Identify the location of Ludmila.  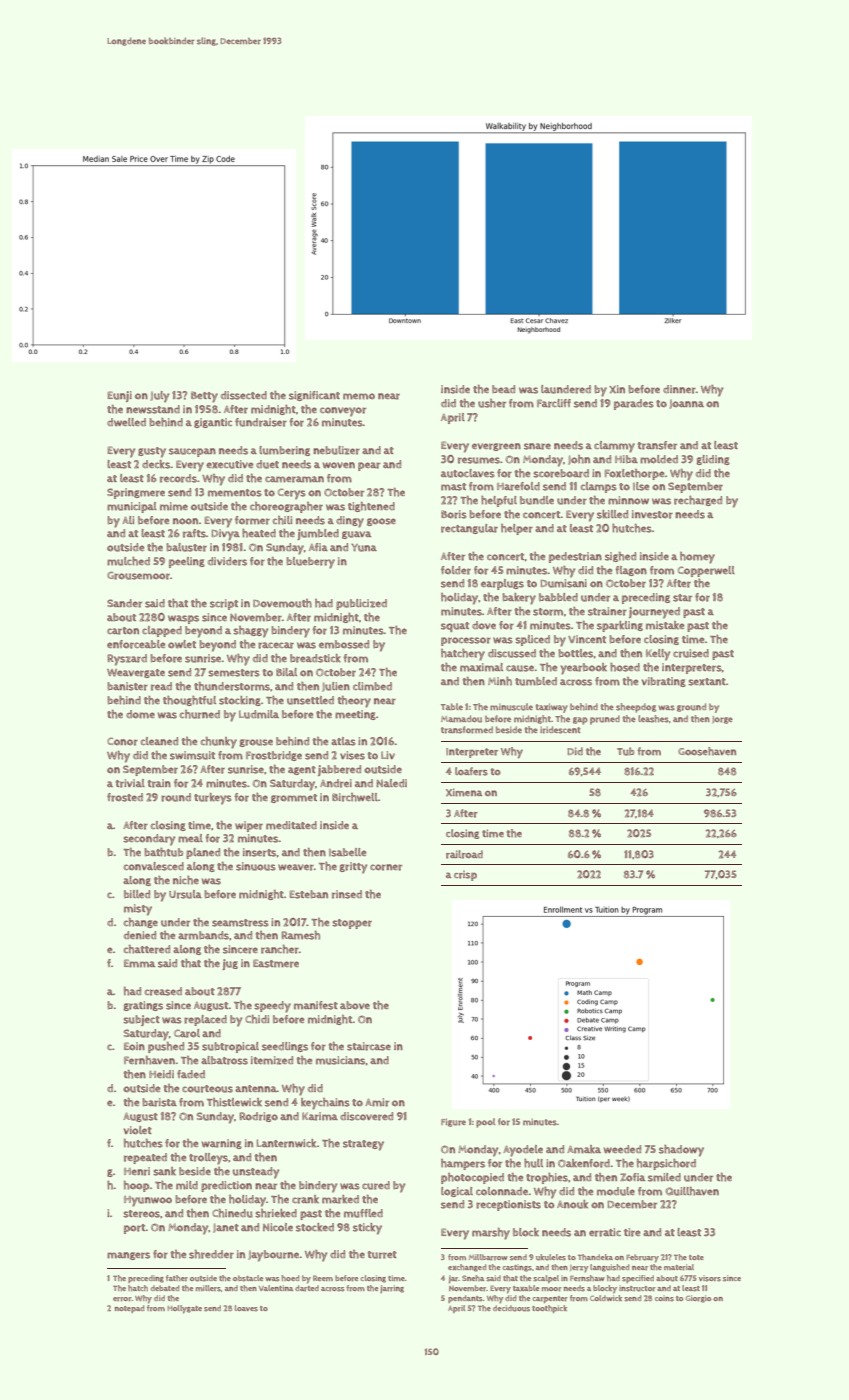
(259, 714).
